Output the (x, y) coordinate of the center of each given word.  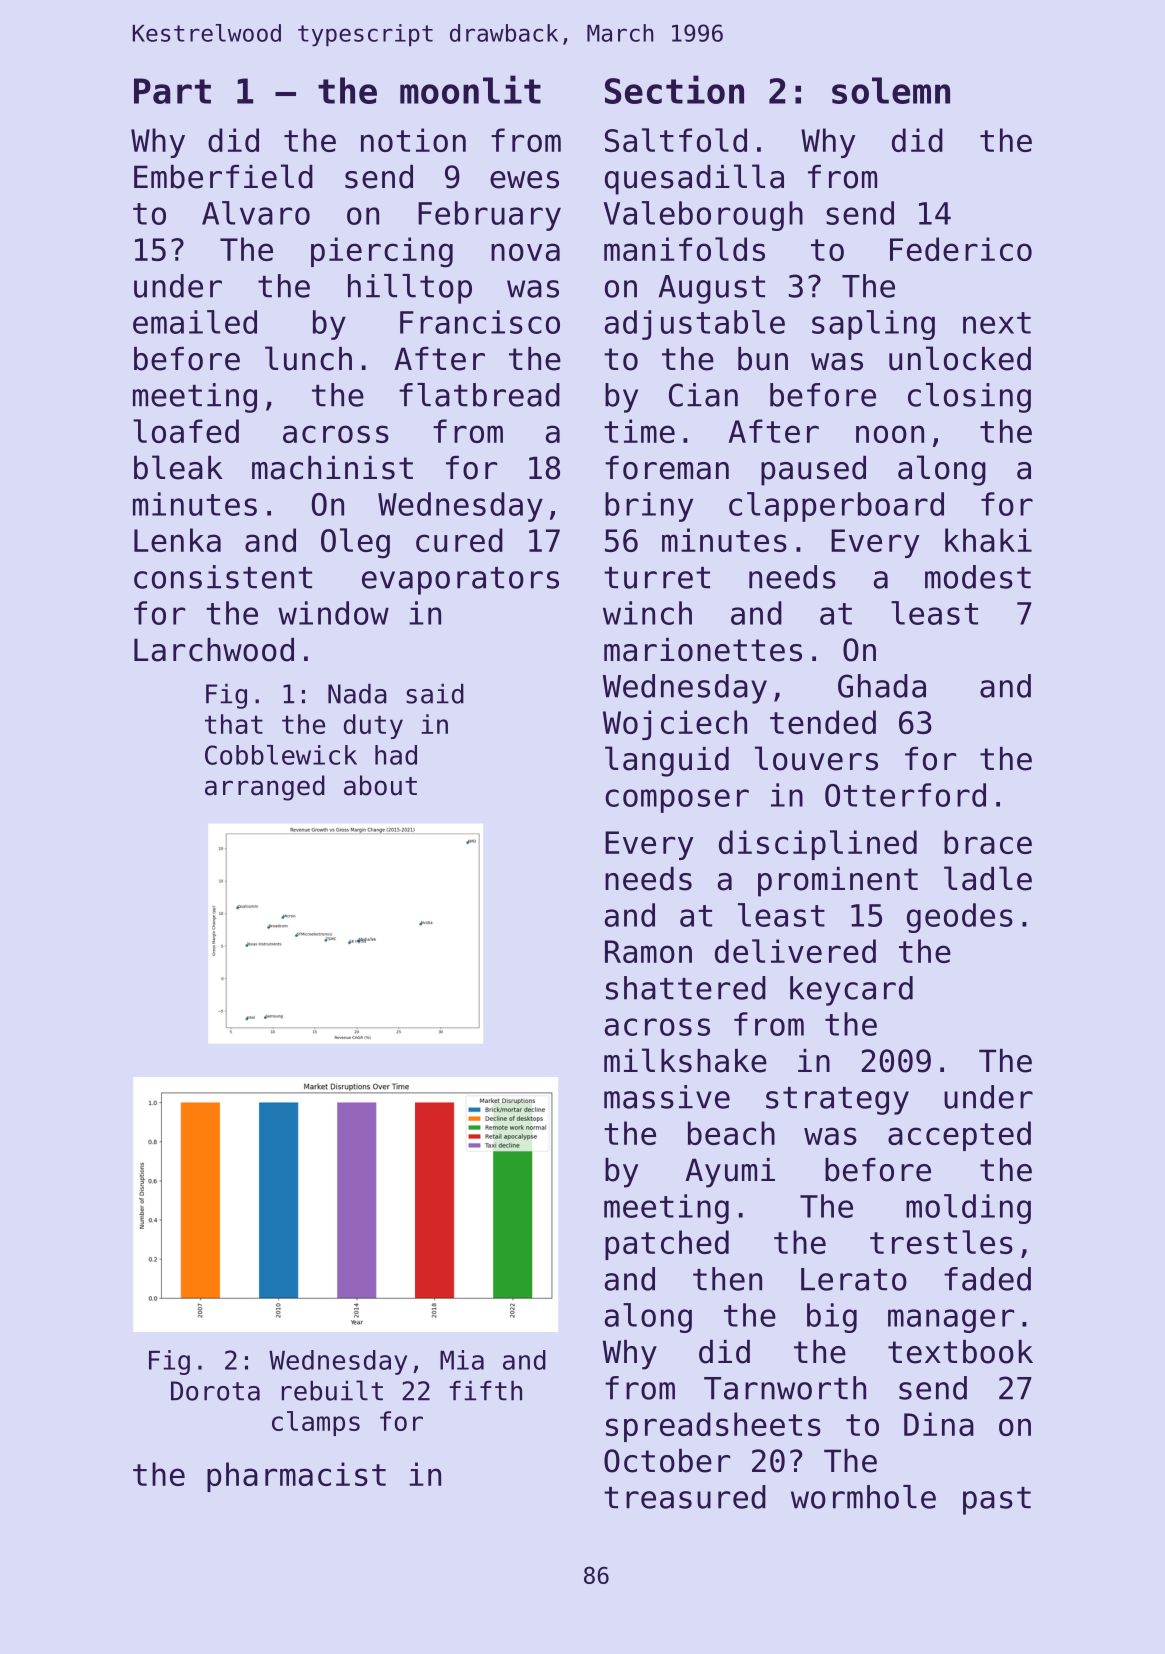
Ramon (648, 951)
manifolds (684, 249)
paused (813, 471)
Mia (462, 1360)
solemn (891, 90)
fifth (485, 1390)
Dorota (215, 1391)
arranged (265, 788)
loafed (186, 431)
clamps (316, 1423)
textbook (960, 1352)
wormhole (863, 1497)
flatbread (479, 395)
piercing (382, 252)
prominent (838, 882)
